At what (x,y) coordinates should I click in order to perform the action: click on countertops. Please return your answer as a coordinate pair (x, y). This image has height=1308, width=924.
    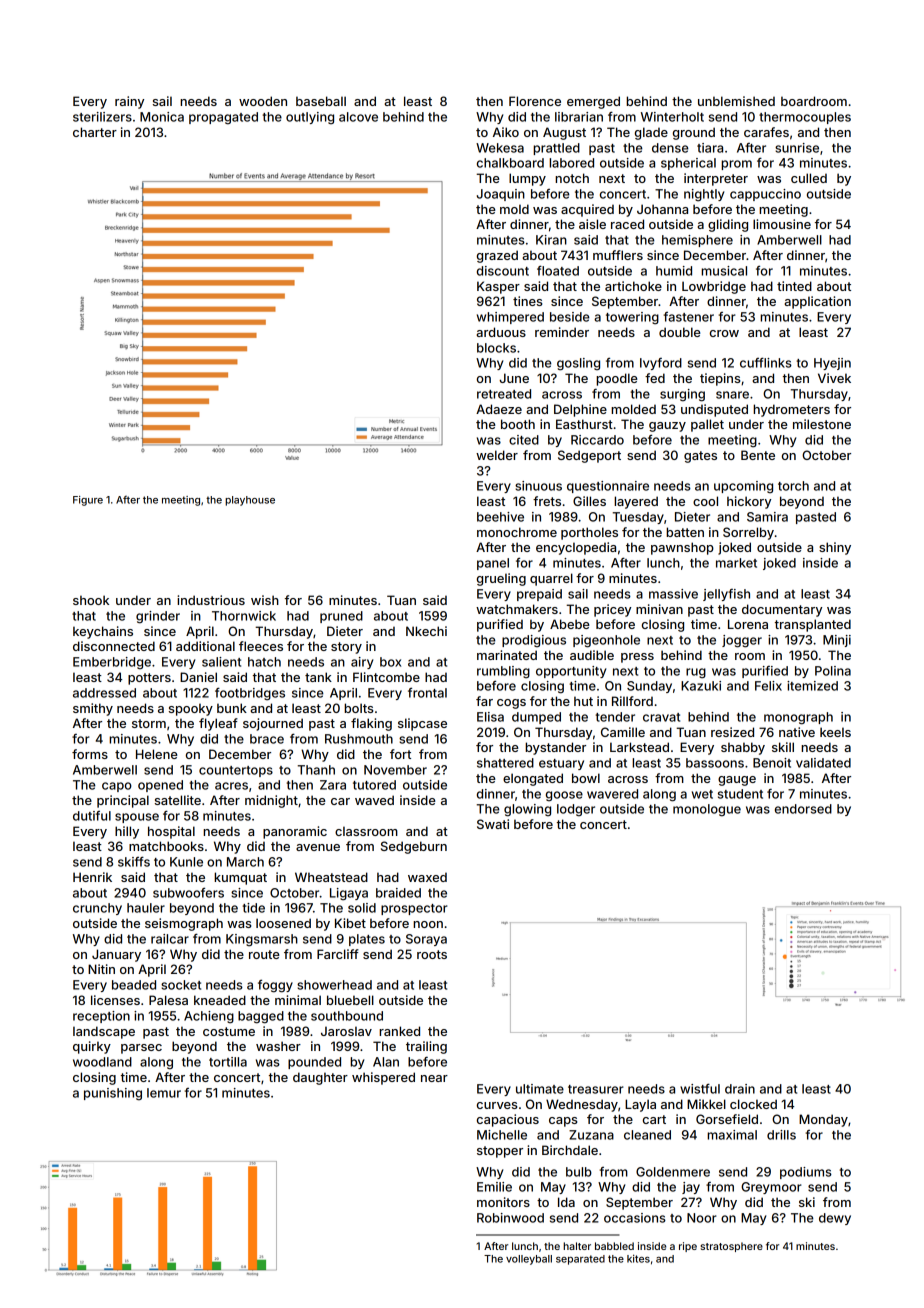
    Looking at the image, I should click on (236, 771).
